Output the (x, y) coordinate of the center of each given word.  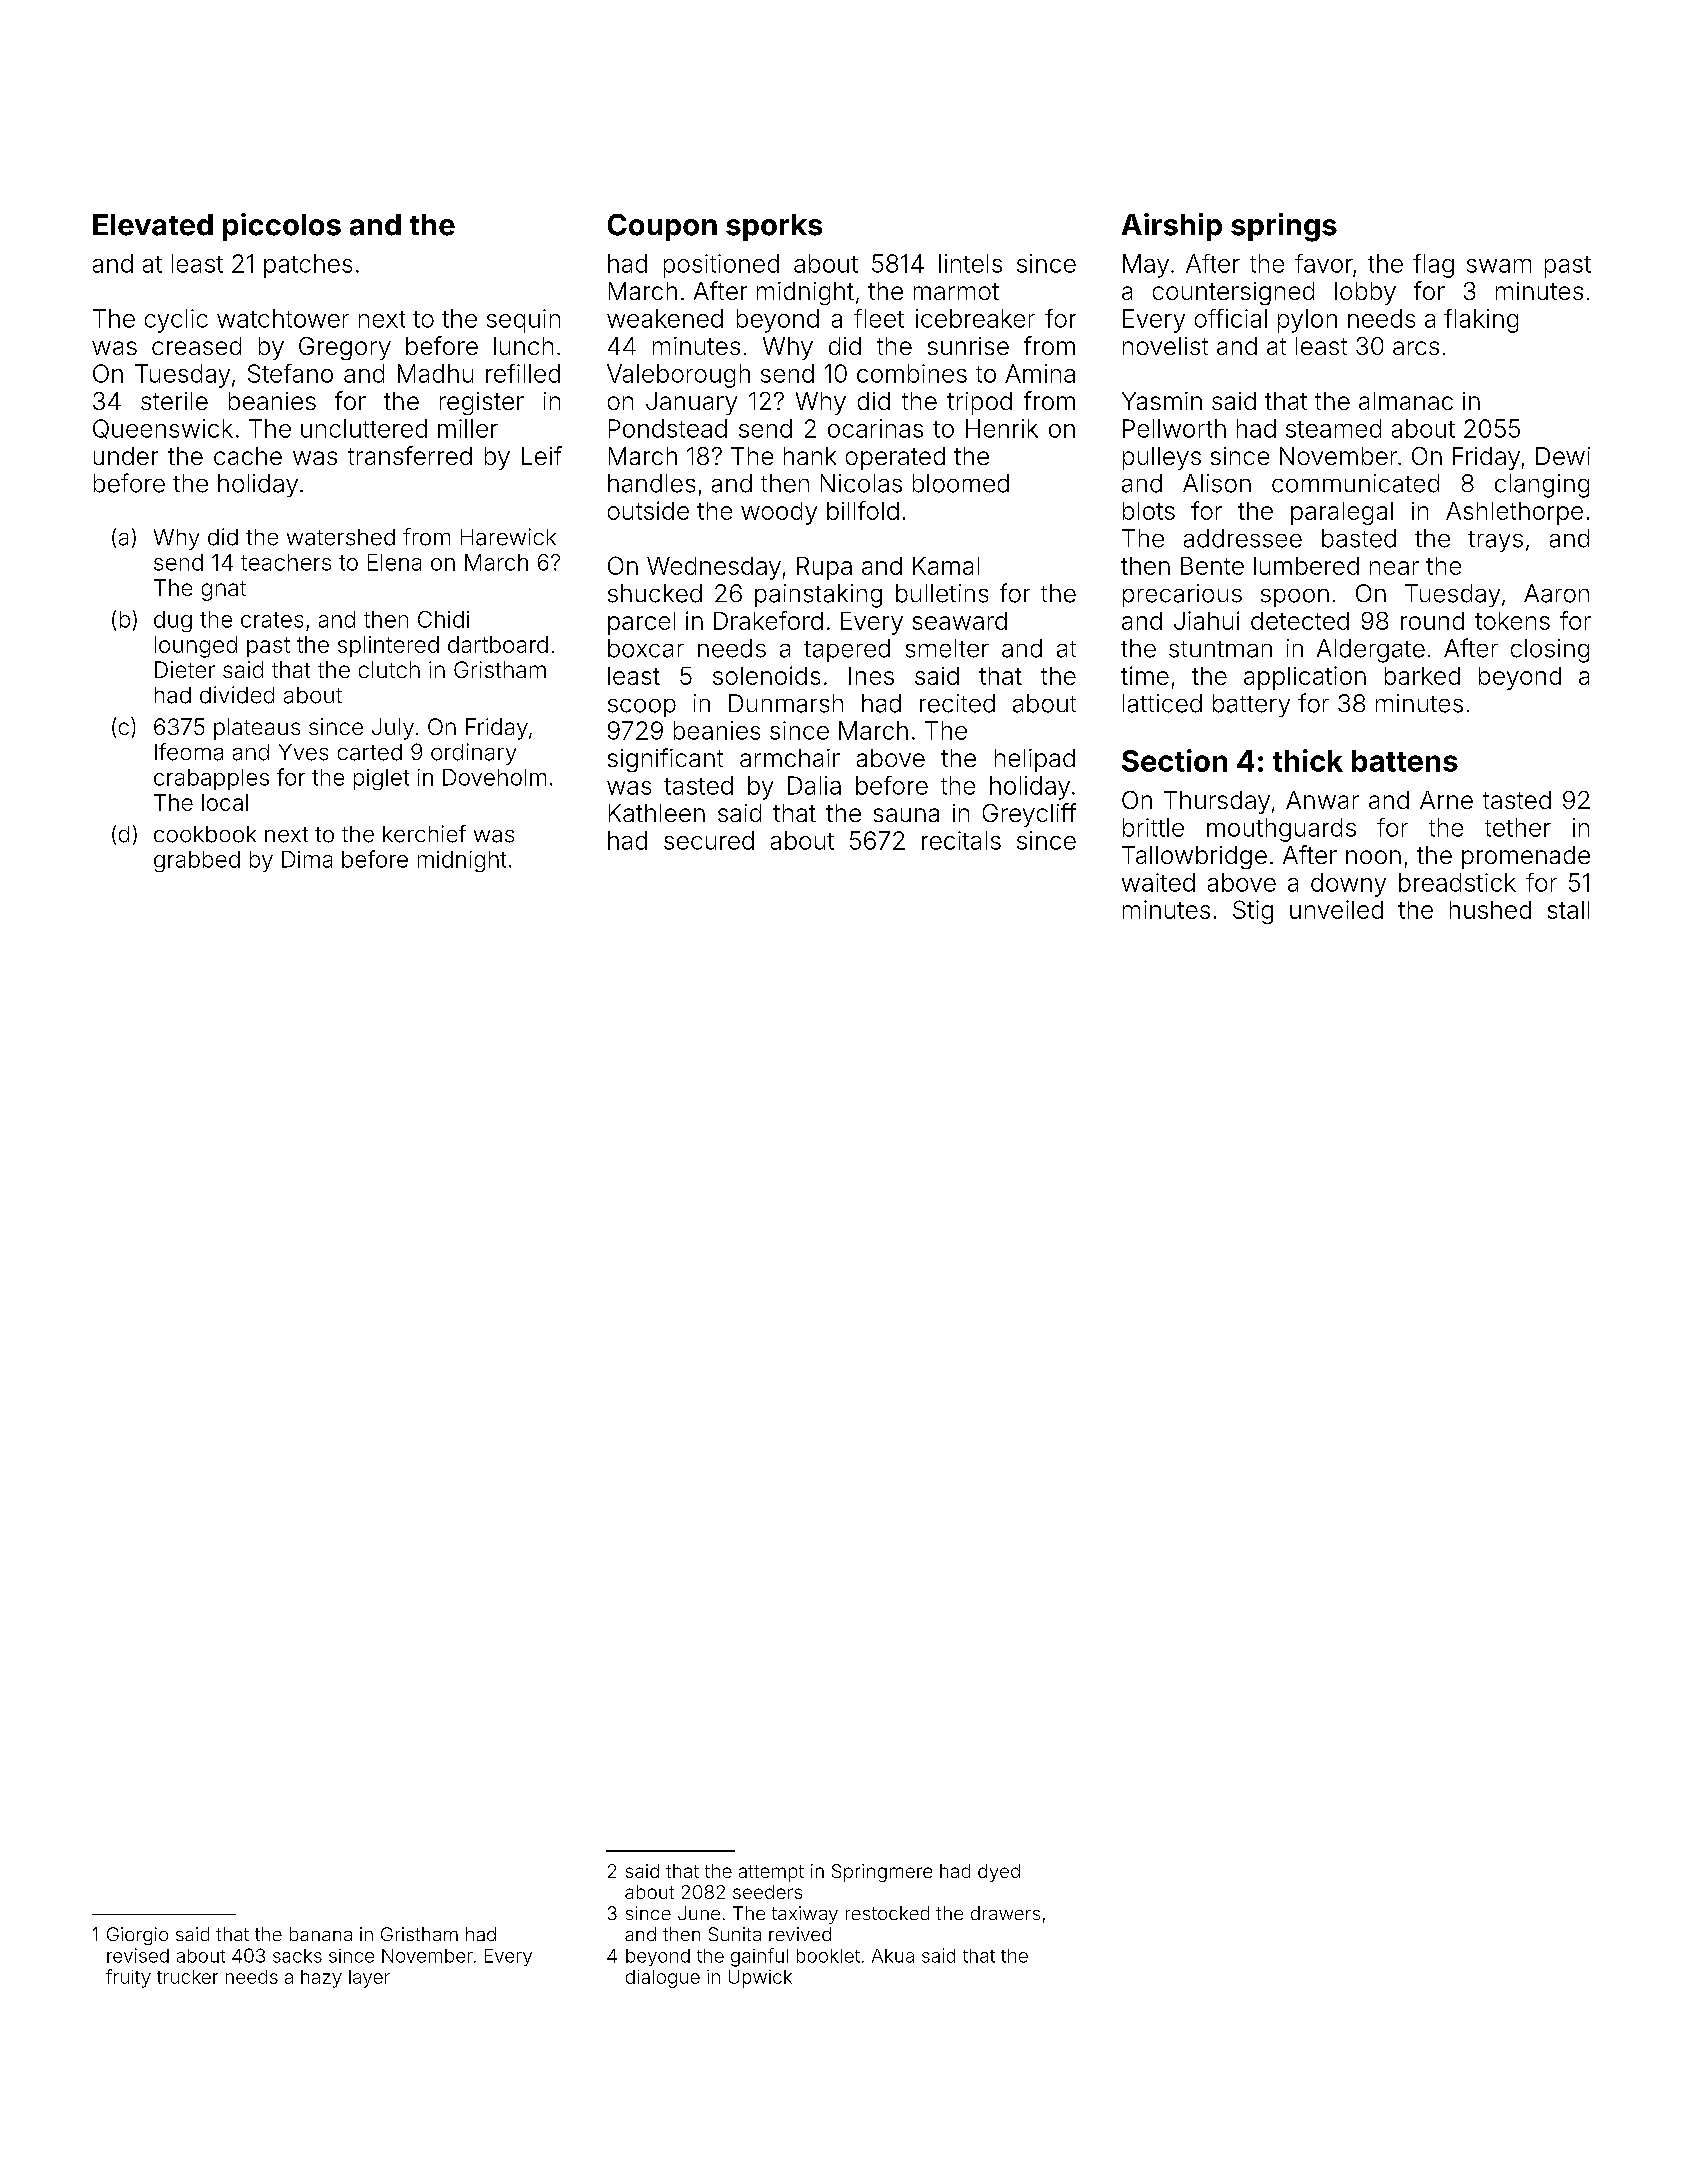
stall (1568, 910)
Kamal (946, 566)
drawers (1005, 1913)
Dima (307, 859)
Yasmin (1162, 401)
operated (895, 458)
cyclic (176, 321)
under (126, 456)
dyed (999, 1873)
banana (321, 1934)
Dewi (1563, 456)
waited (1158, 882)
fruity (128, 1978)
